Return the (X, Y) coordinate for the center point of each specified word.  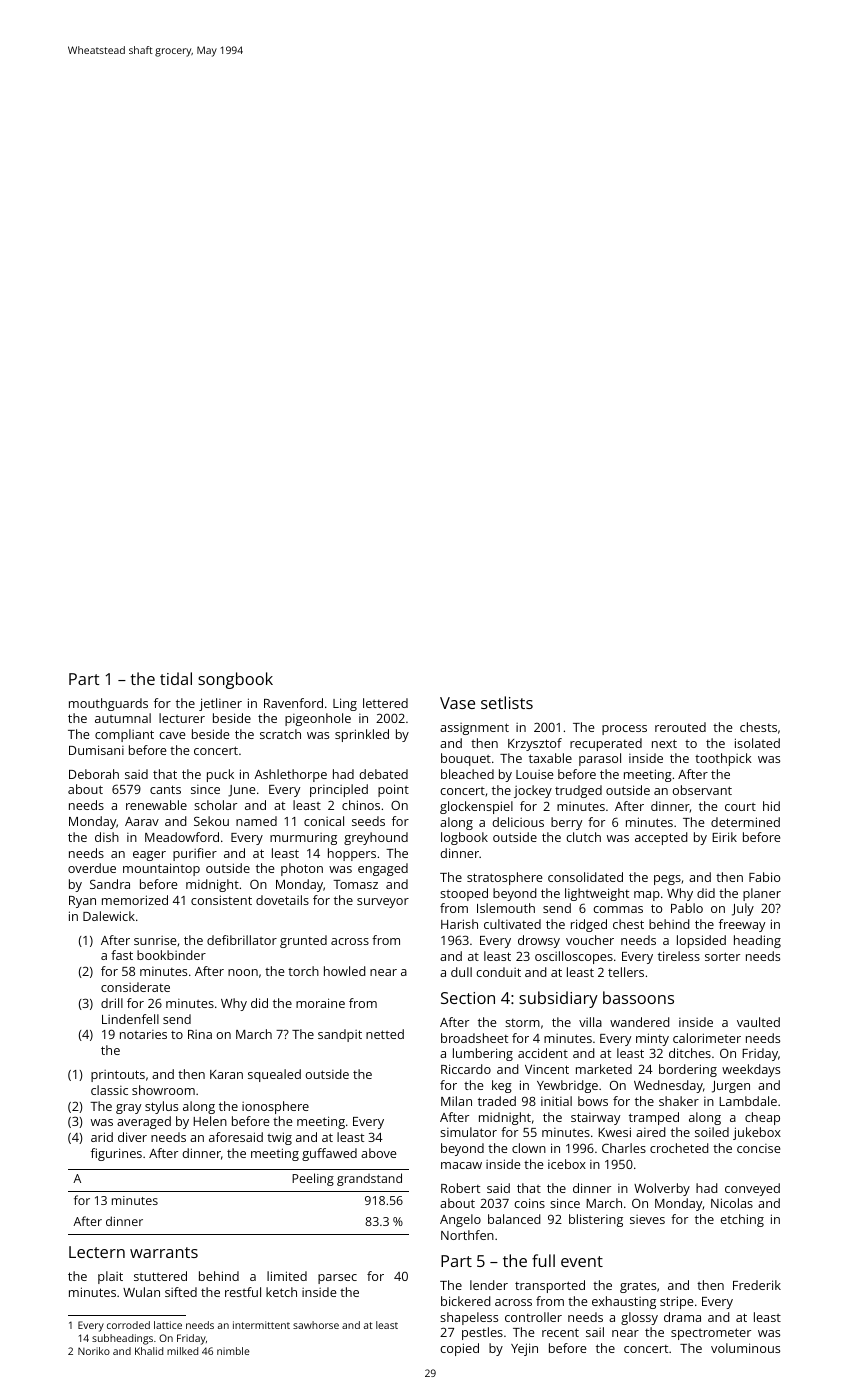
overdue (92, 868)
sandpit (340, 1035)
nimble (233, 1351)
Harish (459, 924)
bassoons (638, 997)
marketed (604, 1069)
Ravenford (293, 703)
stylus (161, 1107)
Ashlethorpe (290, 775)
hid (771, 806)
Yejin (524, 1349)
